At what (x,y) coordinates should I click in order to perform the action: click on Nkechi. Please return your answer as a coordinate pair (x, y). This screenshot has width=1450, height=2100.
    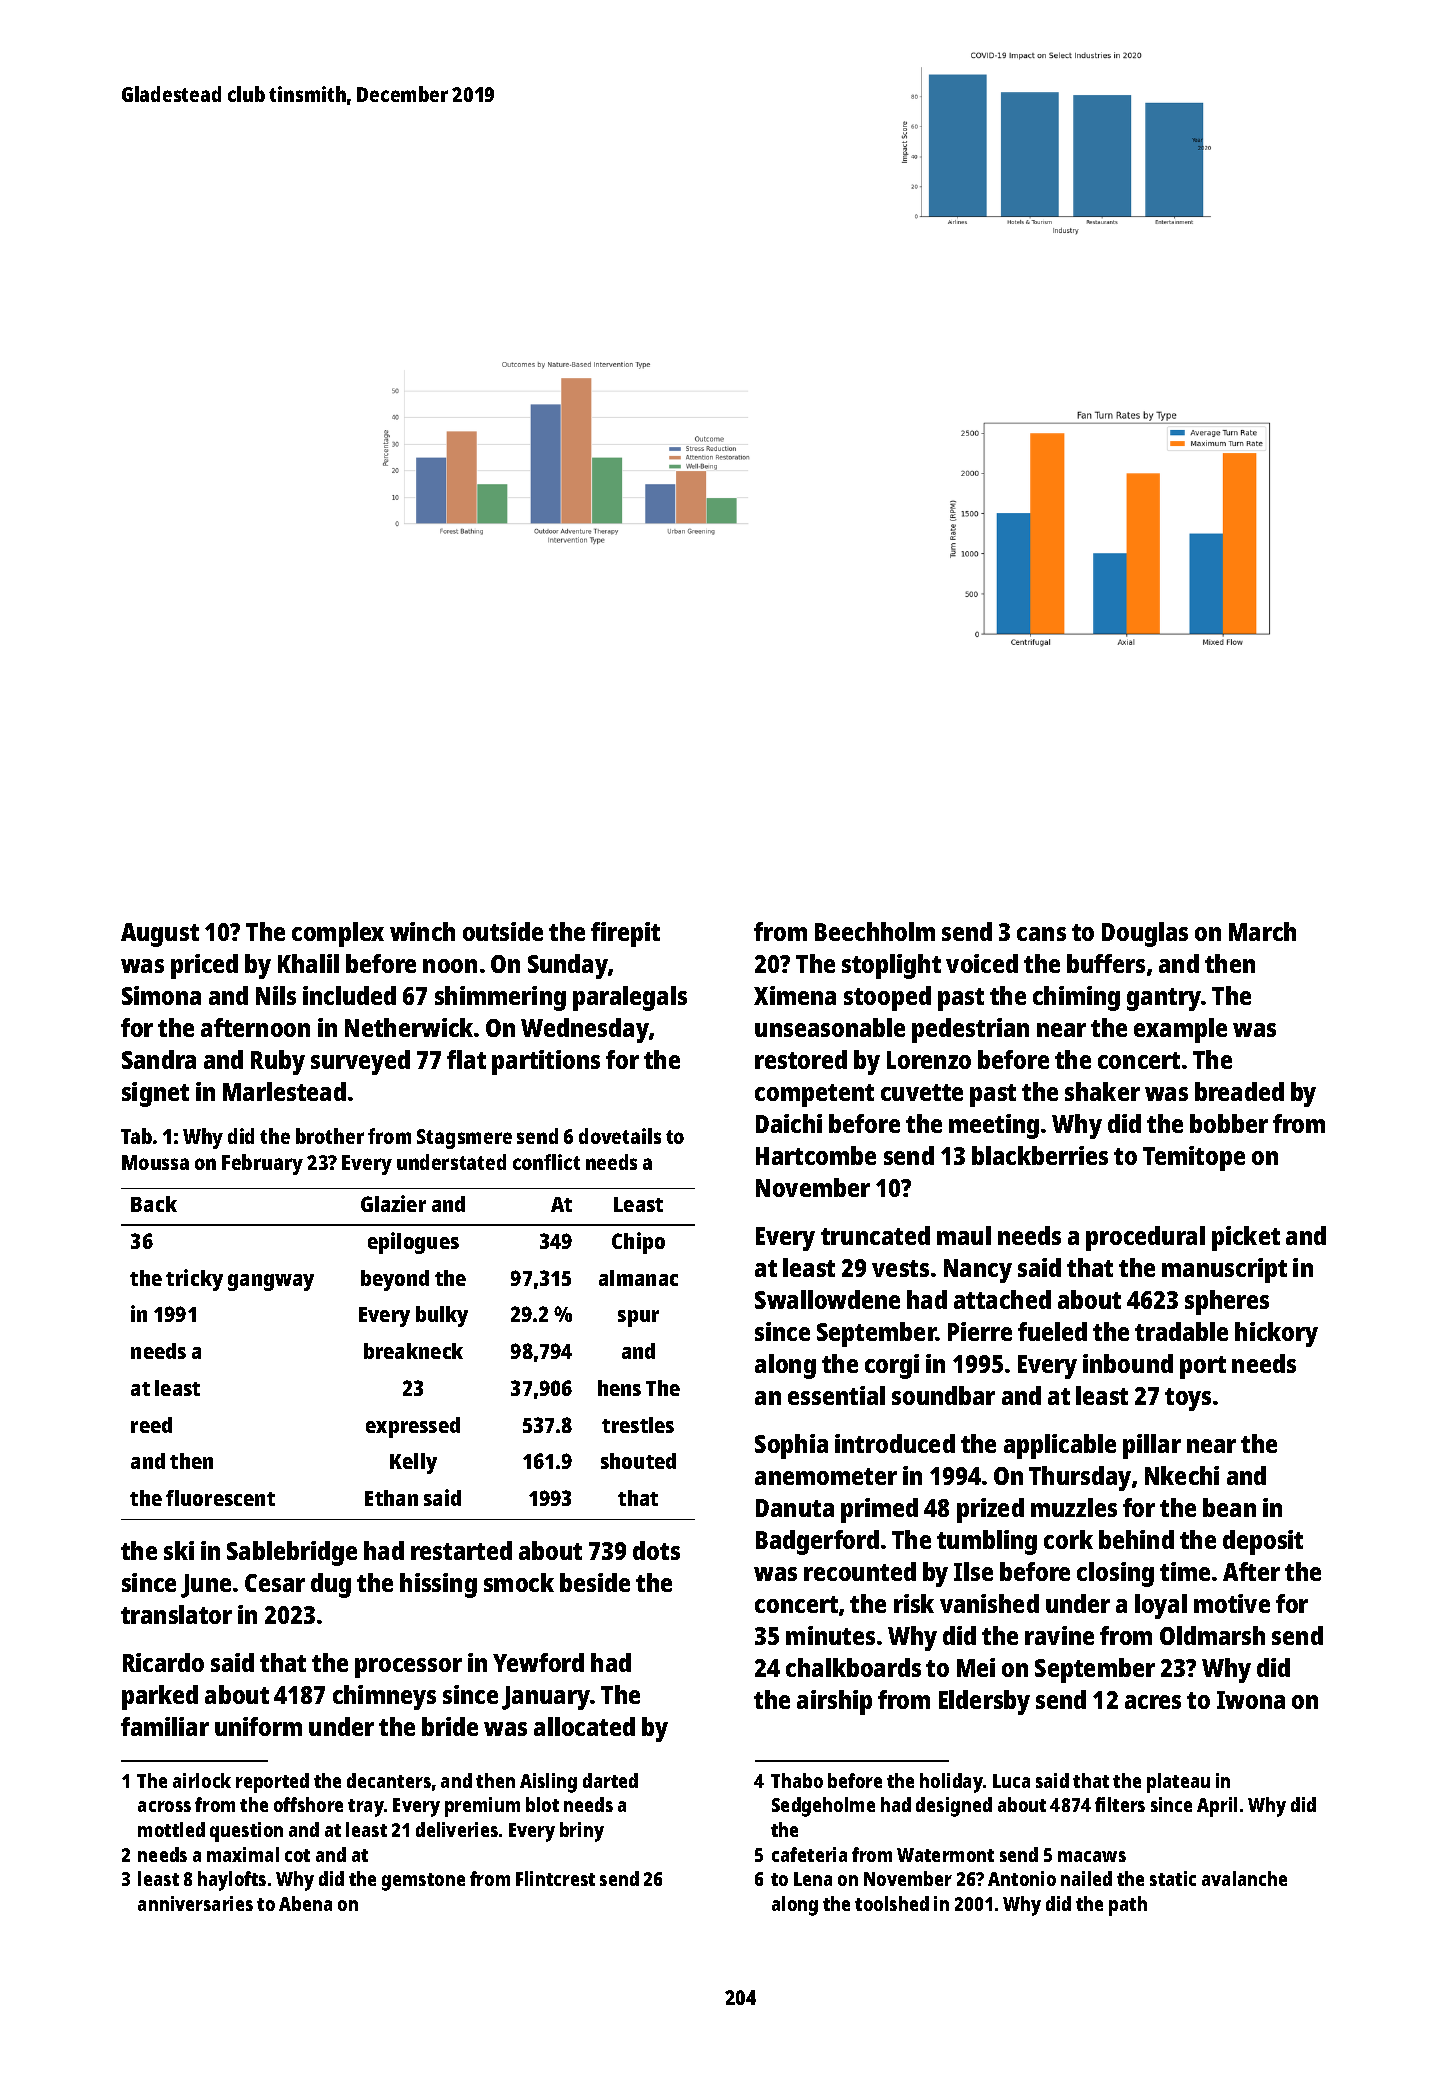
    Looking at the image, I should click on (1182, 1475).
